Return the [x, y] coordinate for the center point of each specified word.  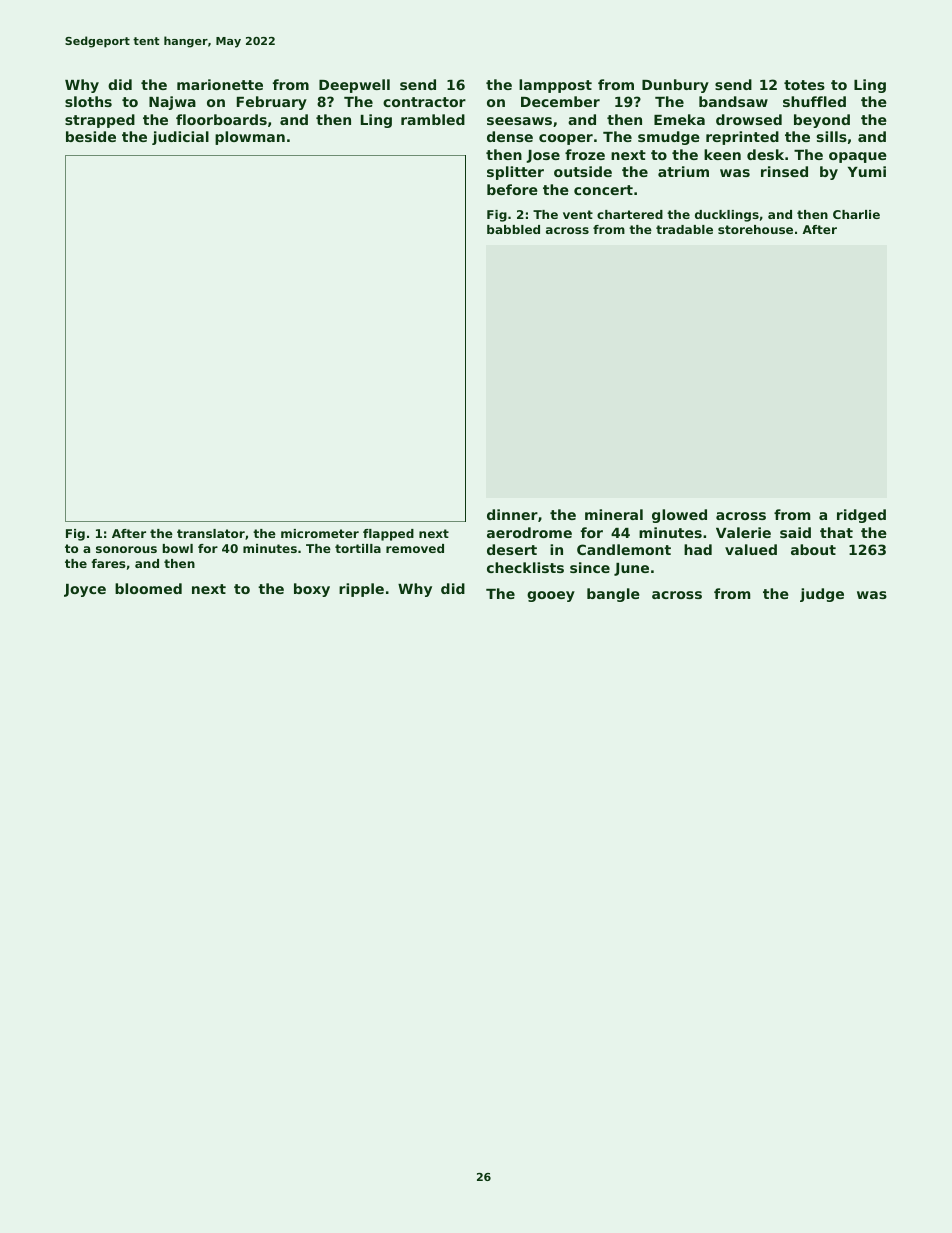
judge [822, 595]
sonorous [126, 549]
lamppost [555, 86]
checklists [525, 567]
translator [211, 533]
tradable [684, 229]
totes [804, 85]
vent [578, 214]
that [836, 532]
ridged [861, 516]
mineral [614, 514]
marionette [220, 84]
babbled [513, 229]
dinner [512, 514]
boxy [312, 590]
